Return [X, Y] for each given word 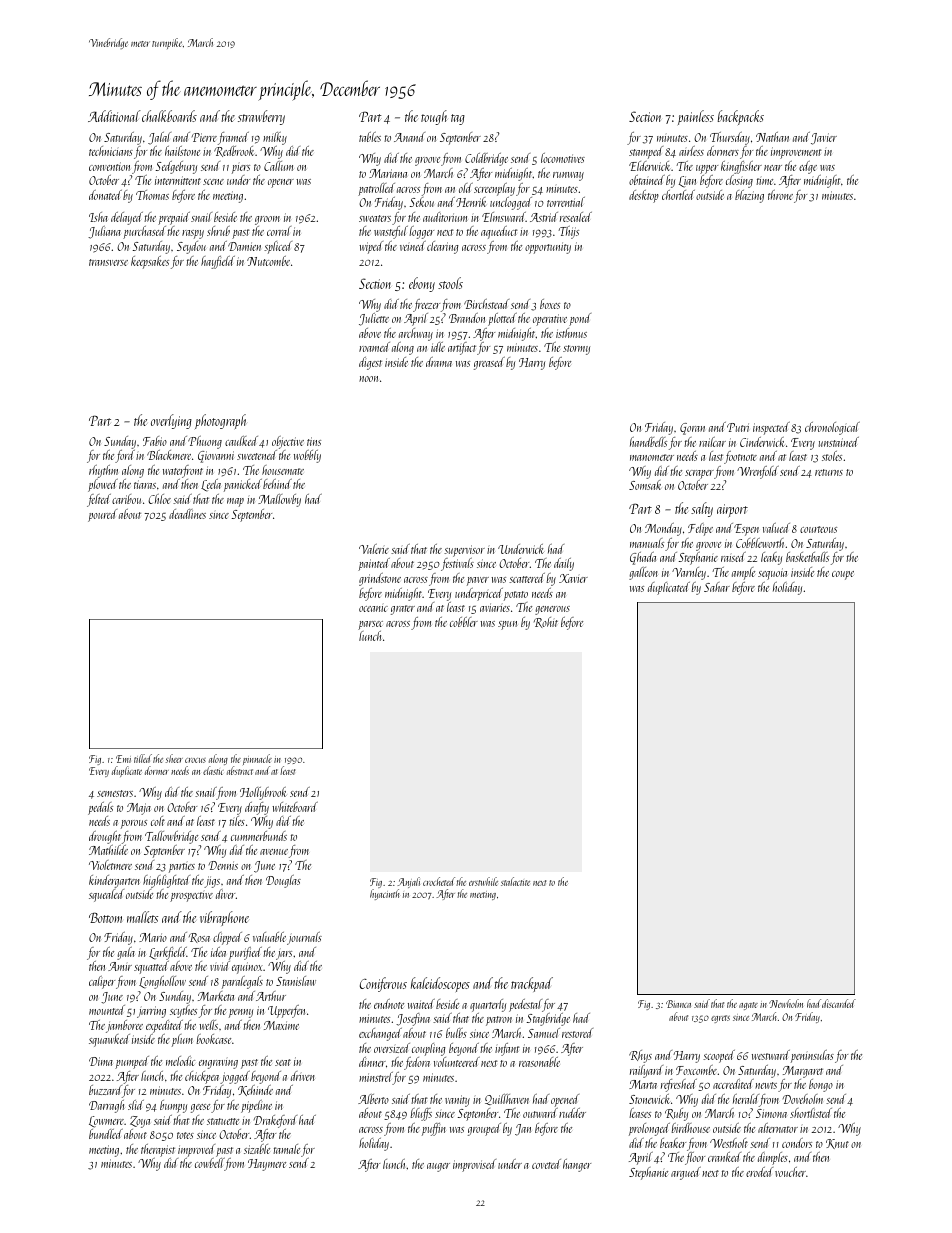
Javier [824, 139]
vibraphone [224, 918]
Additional [114, 116]
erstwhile [483, 881]
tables [370, 137]
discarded [839, 1003]
